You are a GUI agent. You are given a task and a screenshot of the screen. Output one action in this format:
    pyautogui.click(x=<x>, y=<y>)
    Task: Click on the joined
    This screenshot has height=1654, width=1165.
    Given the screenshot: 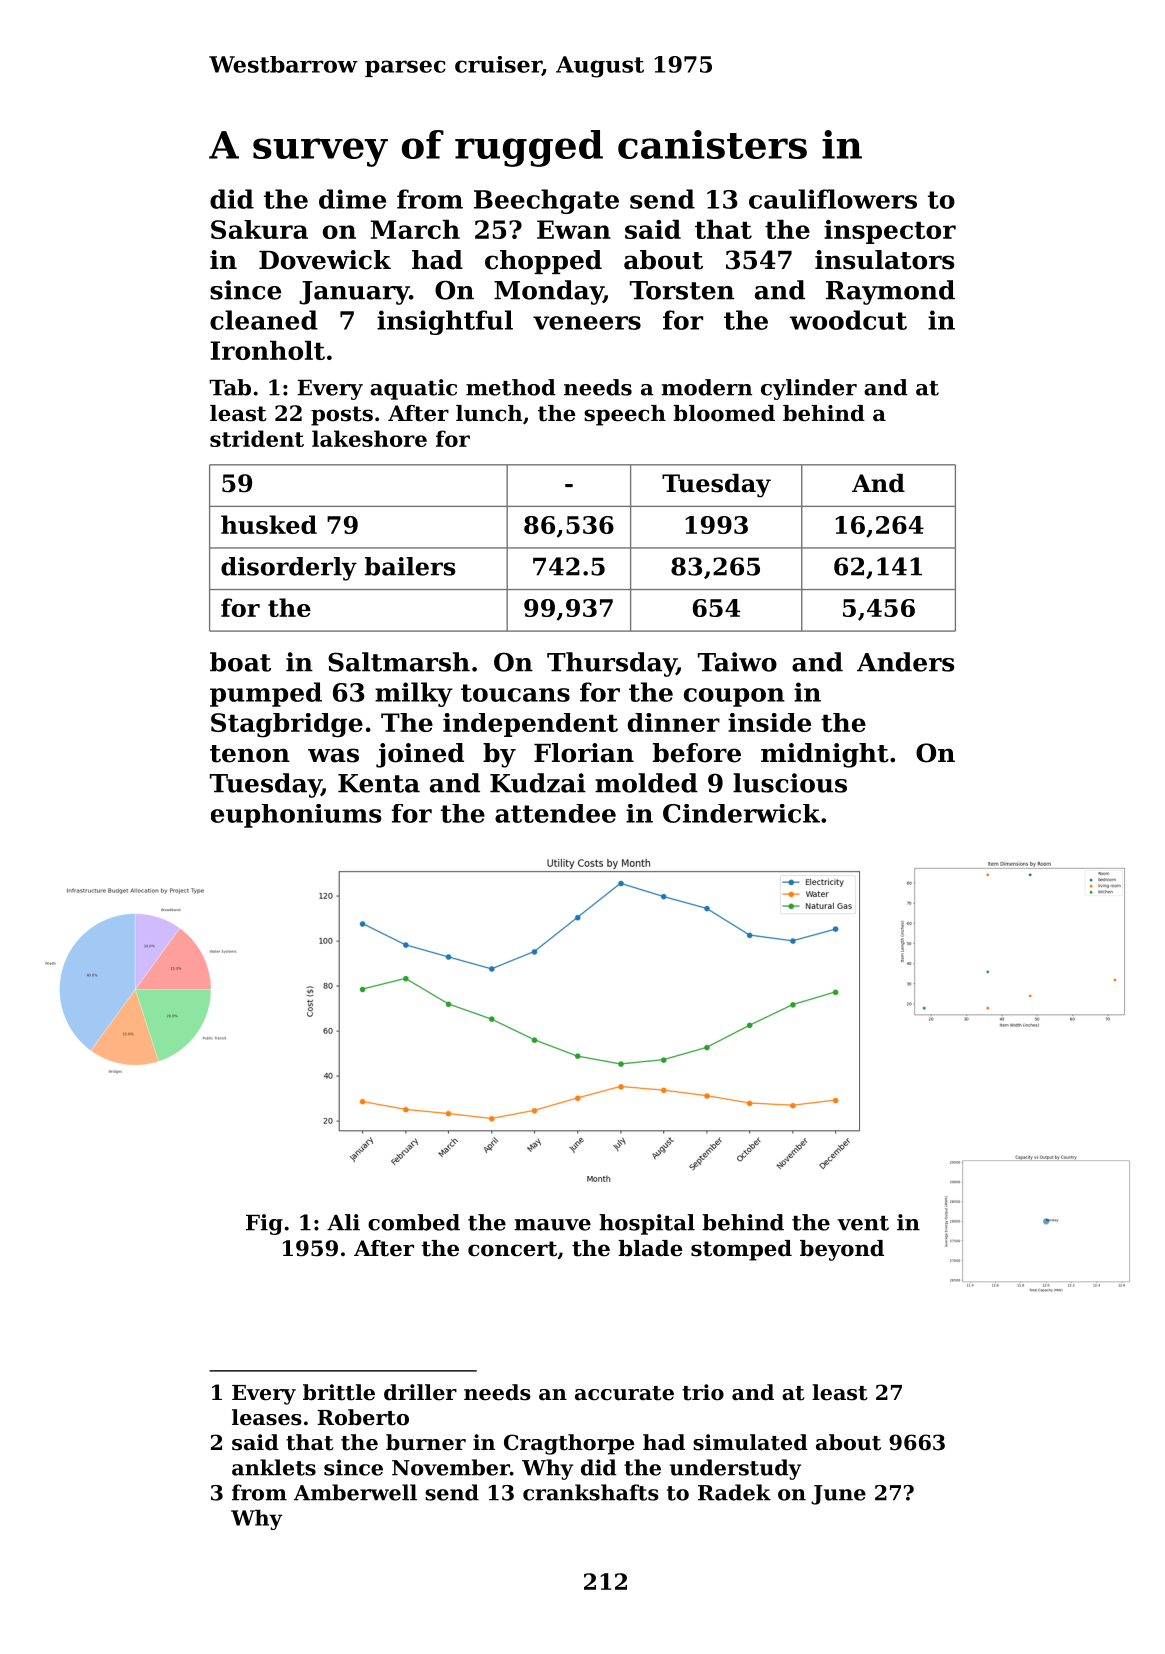 What is the action you would take?
    pyautogui.click(x=420, y=755)
